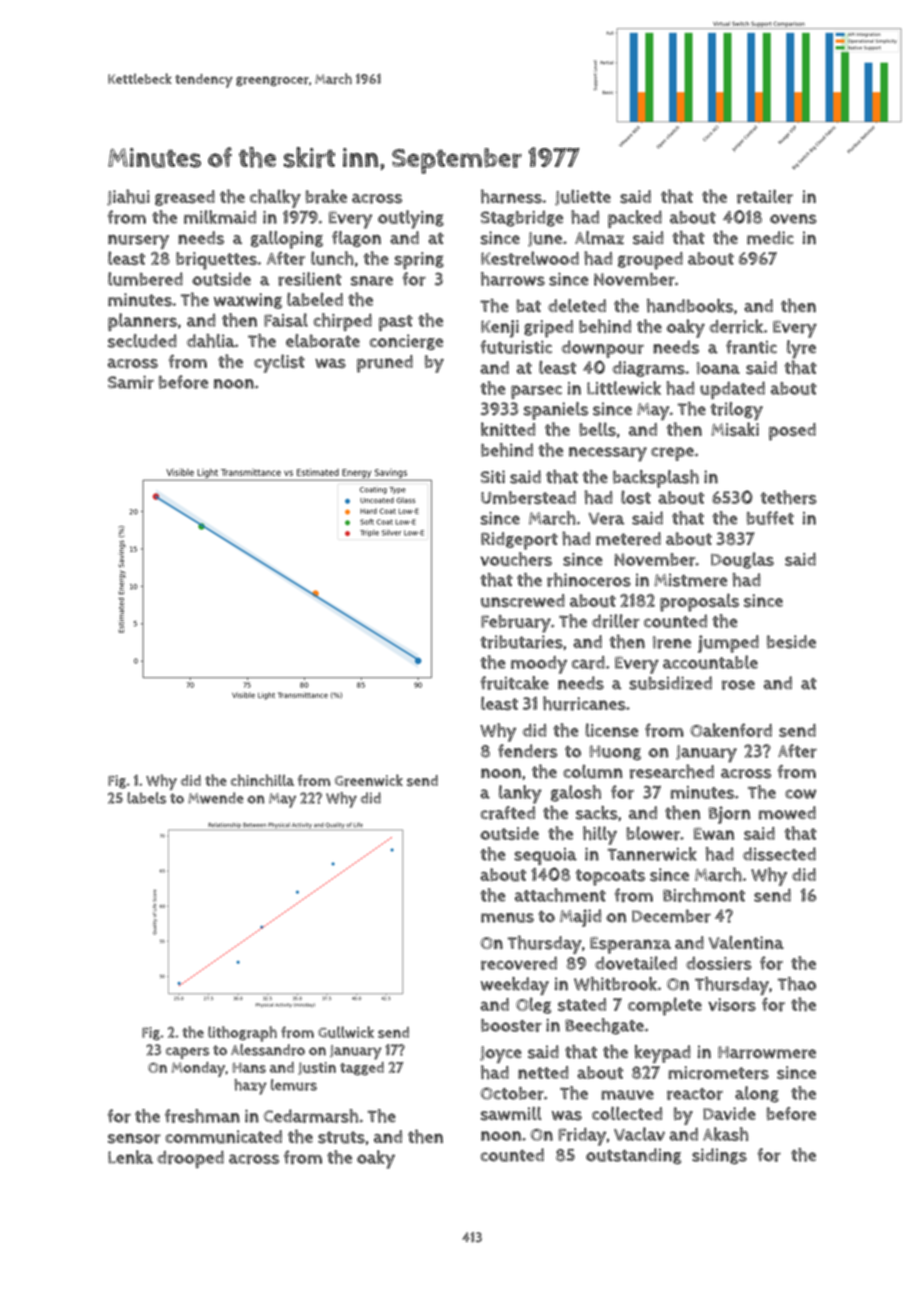 The width and height of the image is (924, 1314). I want to click on card, so click(588, 663).
